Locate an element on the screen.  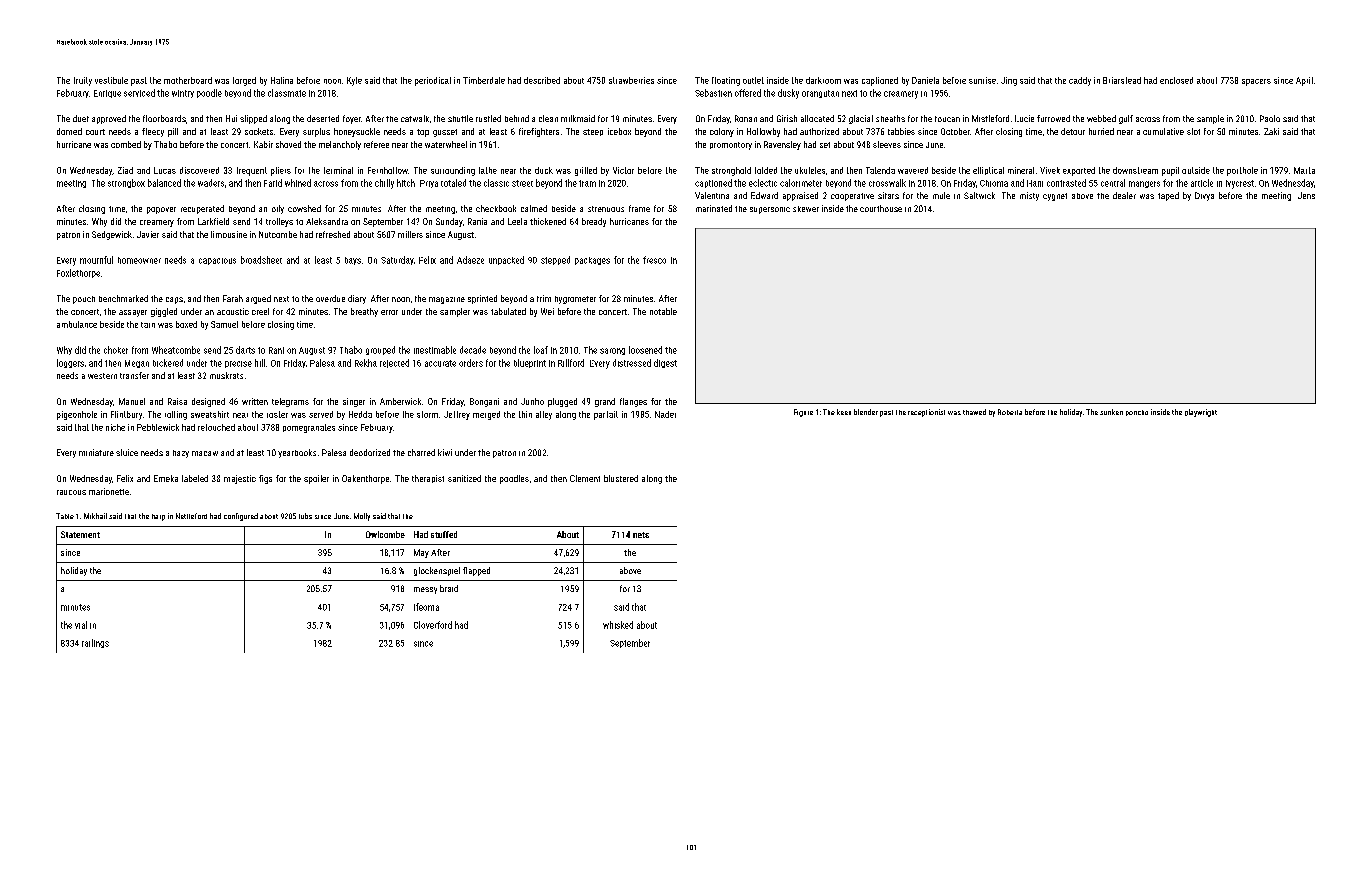
motherboard is located at coordinates (188, 80).
